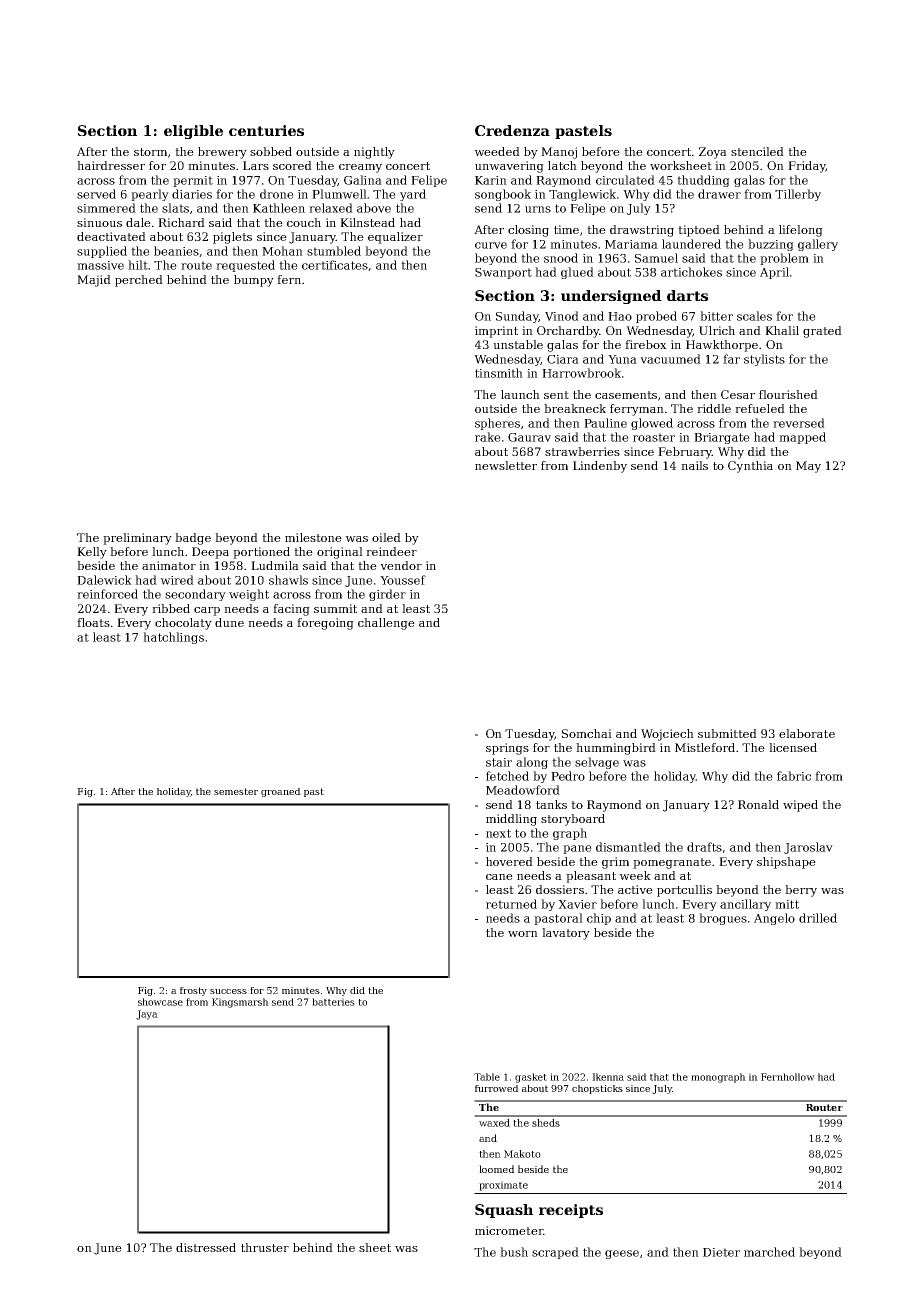  Describe the element at coordinates (608, 1077) in the screenshot. I see `Ikenna` at that location.
